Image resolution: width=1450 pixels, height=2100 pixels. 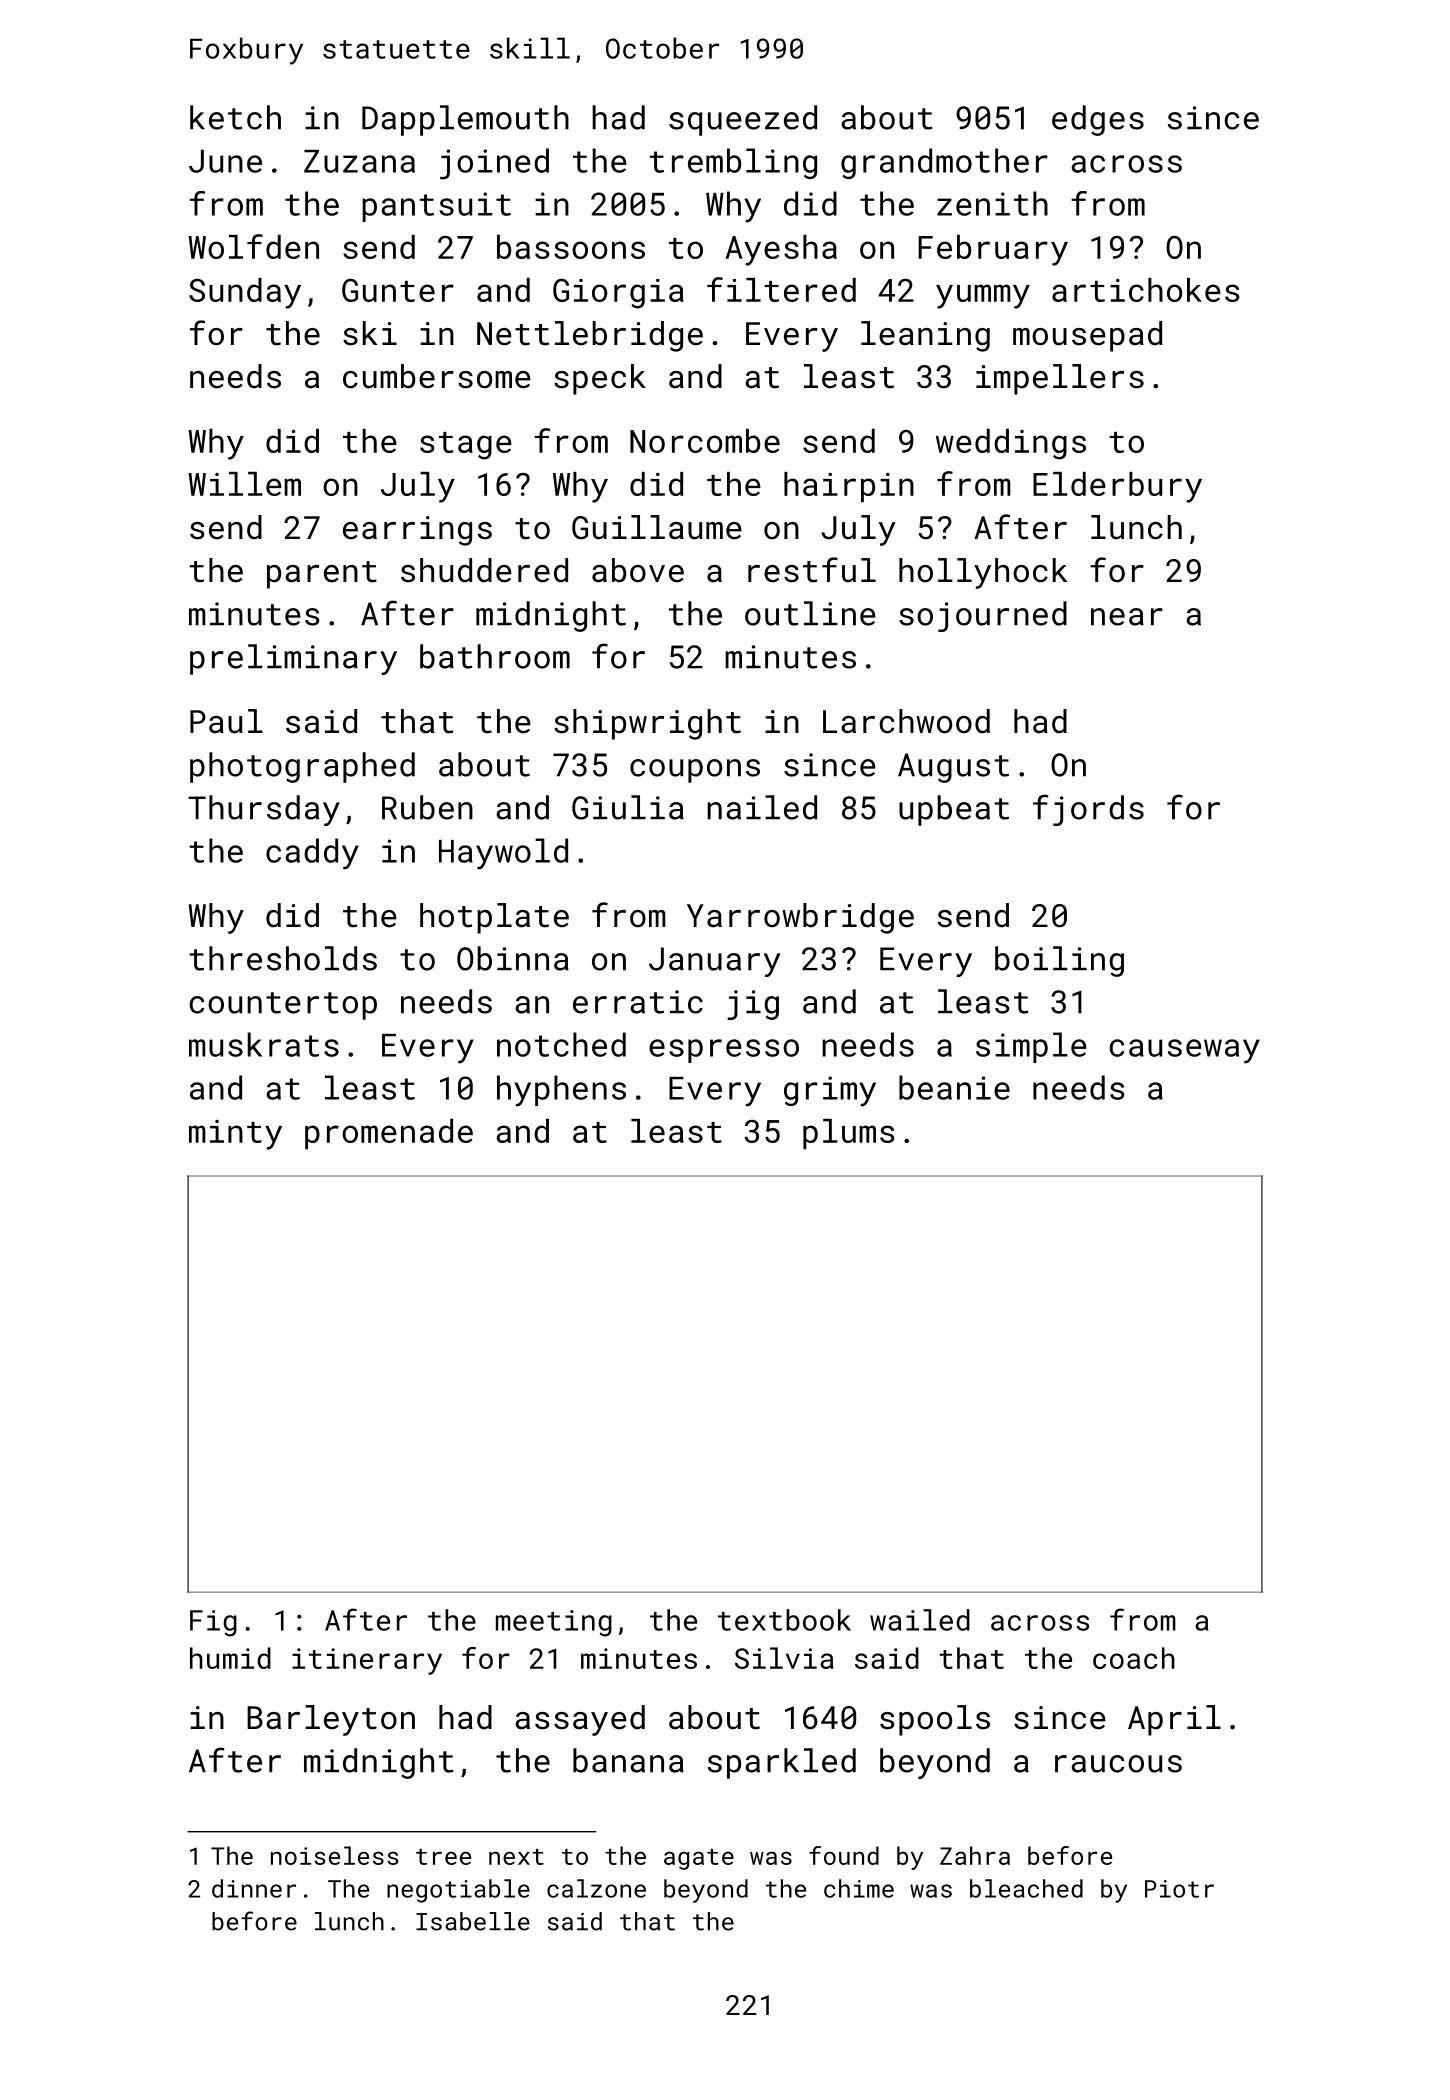 I want to click on artichokes, so click(x=1146, y=290).
